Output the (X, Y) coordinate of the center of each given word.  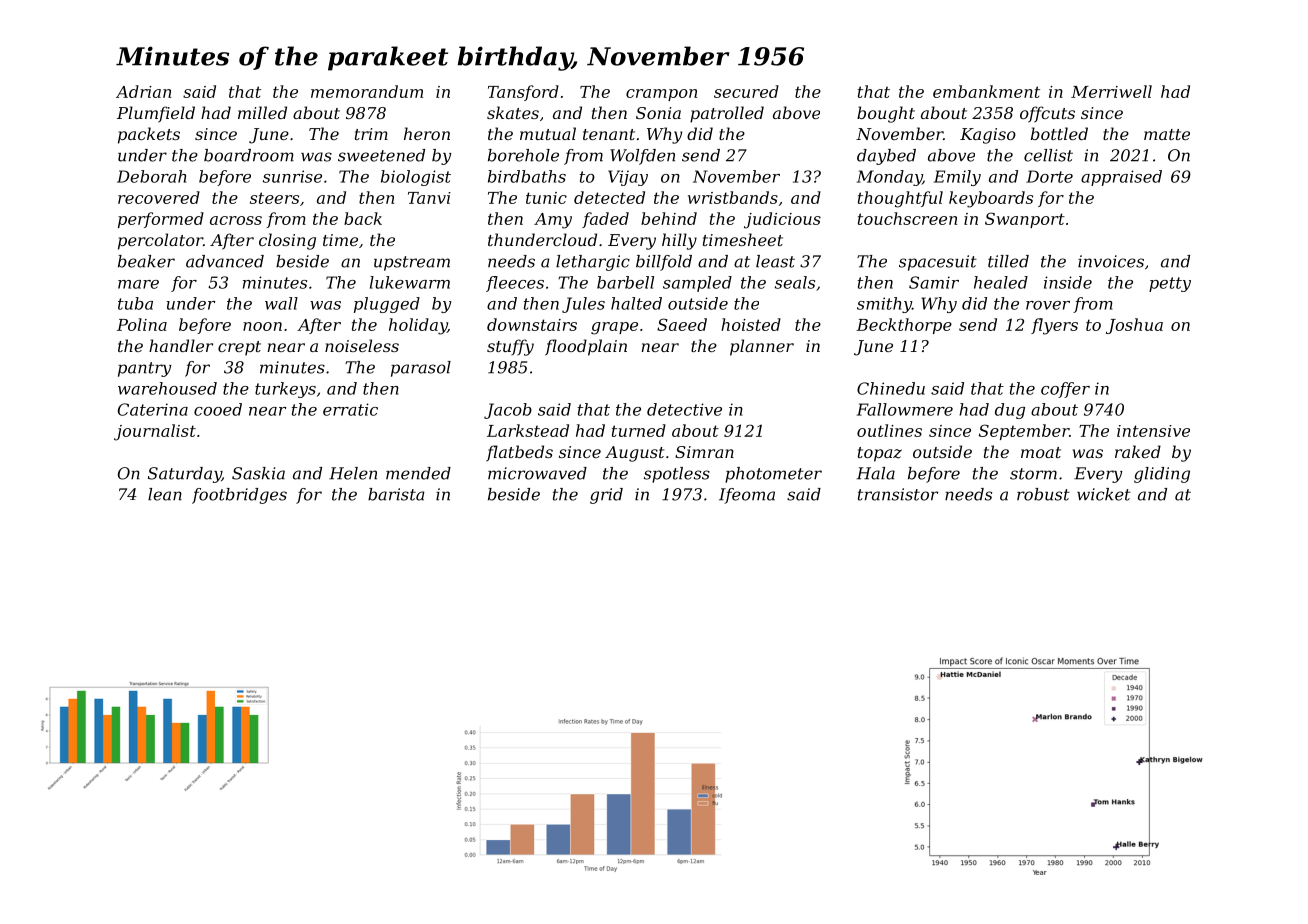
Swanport (1025, 220)
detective (684, 409)
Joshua (1134, 326)
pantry (145, 369)
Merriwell (1111, 91)
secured (746, 91)
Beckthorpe (904, 326)
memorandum (367, 91)
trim (371, 134)
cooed (218, 409)
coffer (1065, 390)
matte (1167, 134)
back (363, 218)
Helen (353, 473)
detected (609, 197)
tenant (609, 134)
